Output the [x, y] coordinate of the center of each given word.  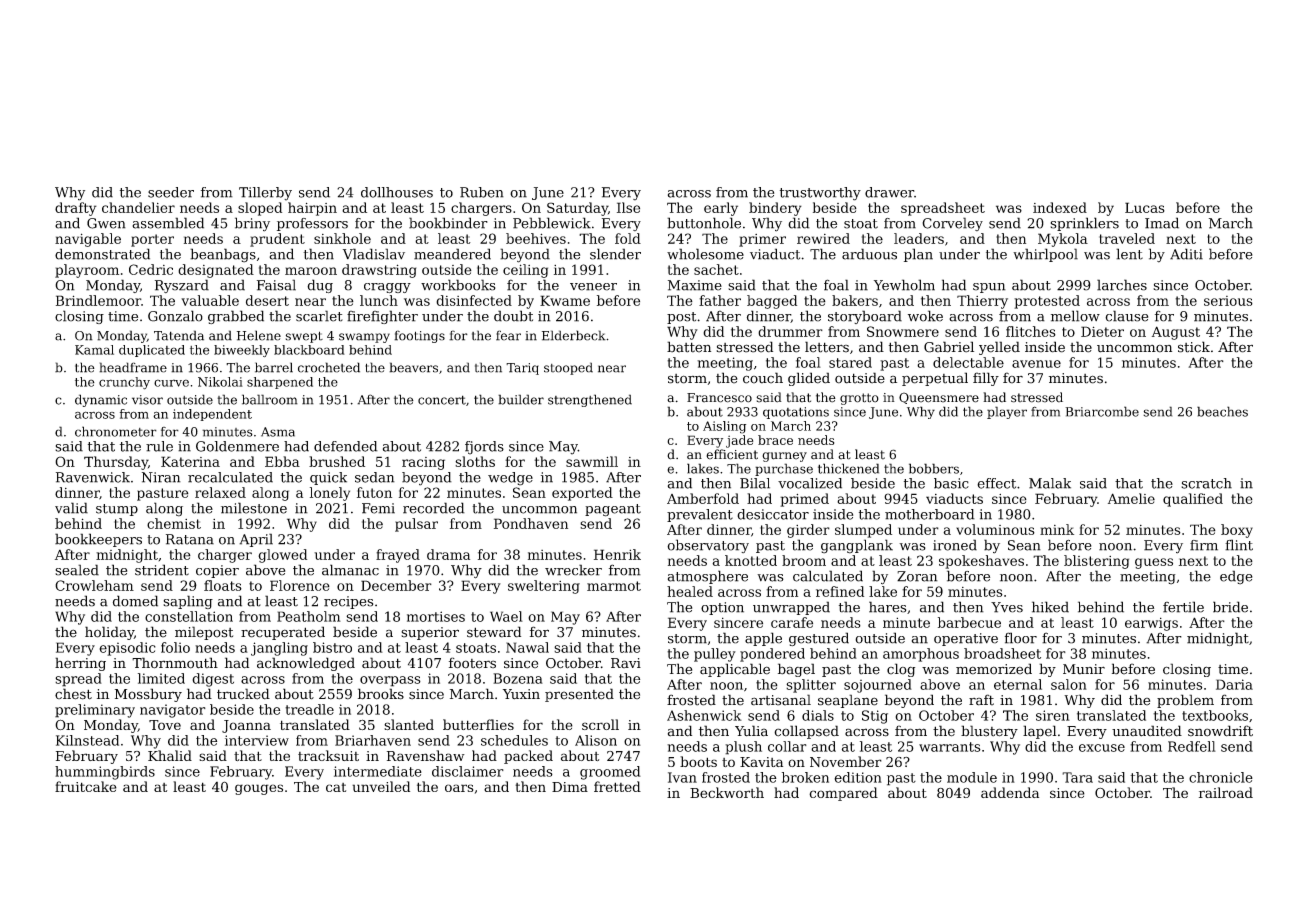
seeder [171, 192]
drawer [889, 192]
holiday [109, 633]
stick [1194, 347]
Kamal [94, 350]
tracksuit [328, 755]
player [1007, 412]
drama [448, 554]
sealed [77, 570]
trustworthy [820, 194]
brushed [337, 461]
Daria [1234, 684]
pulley [715, 655]
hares [887, 607]
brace [775, 440]
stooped [568, 368]
